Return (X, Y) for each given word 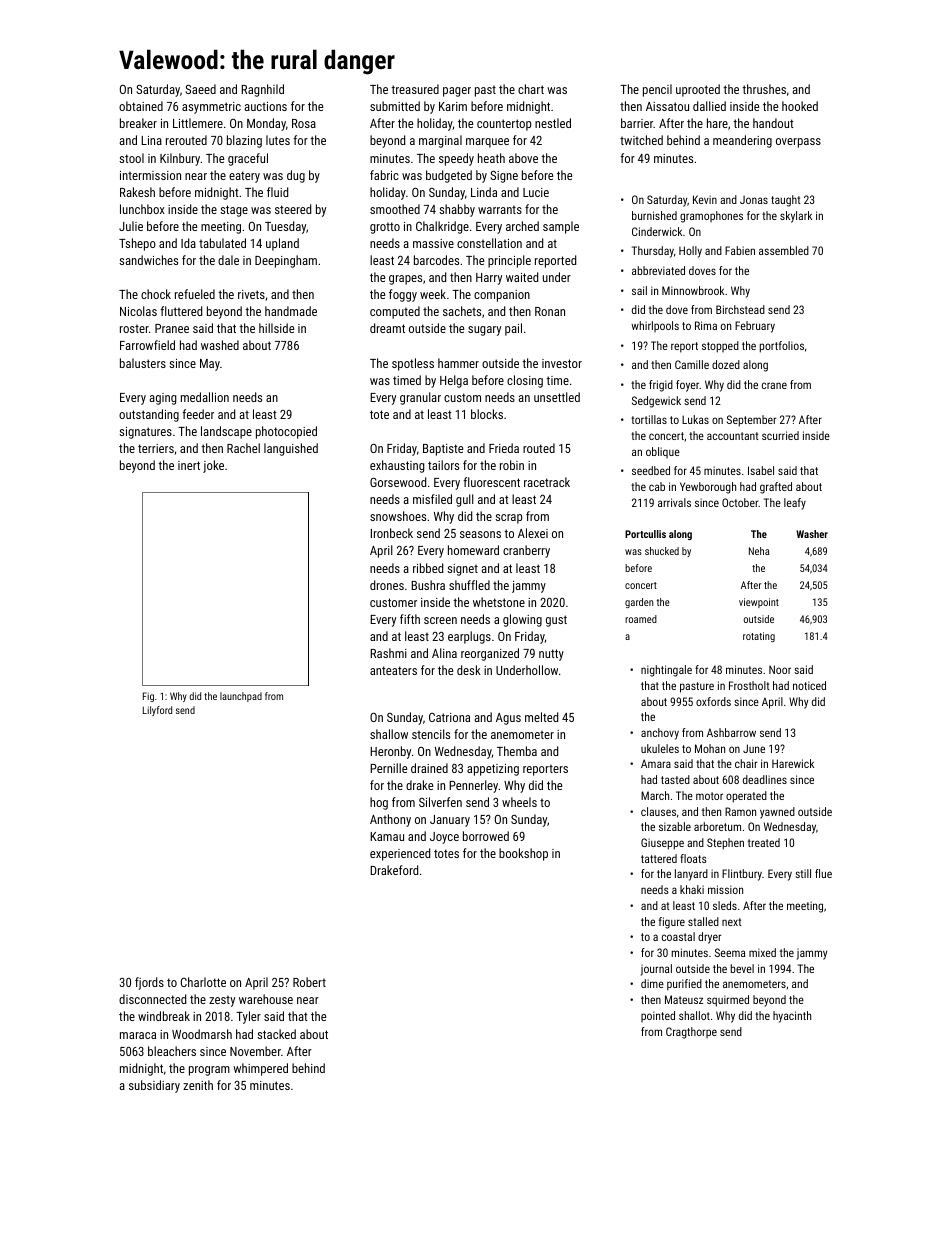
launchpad (241, 697)
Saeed (200, 89)
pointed (658, 1016)
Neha (759, 551)
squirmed (728, 1001)
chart (531, 89)
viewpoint (759, 603)
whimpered (260, 1069)
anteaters (393, 670)
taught (785, 201)
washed (220, 345)
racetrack (547, 482)
